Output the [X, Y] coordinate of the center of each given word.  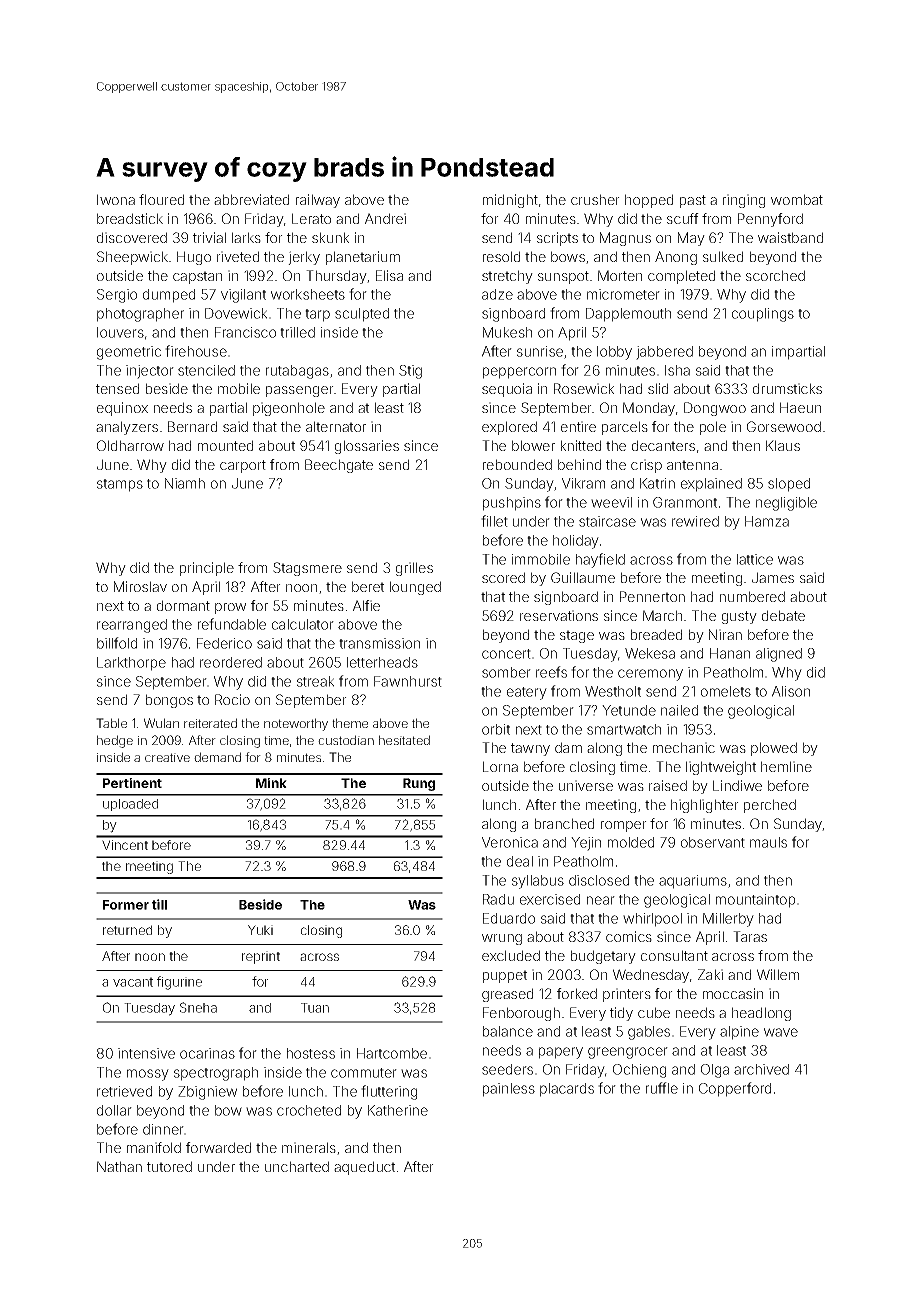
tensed [117, 388]
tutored [169, 1166]
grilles [414, 569]
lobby [614, 353]
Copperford [735, 1089]
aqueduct [364, 1168]
